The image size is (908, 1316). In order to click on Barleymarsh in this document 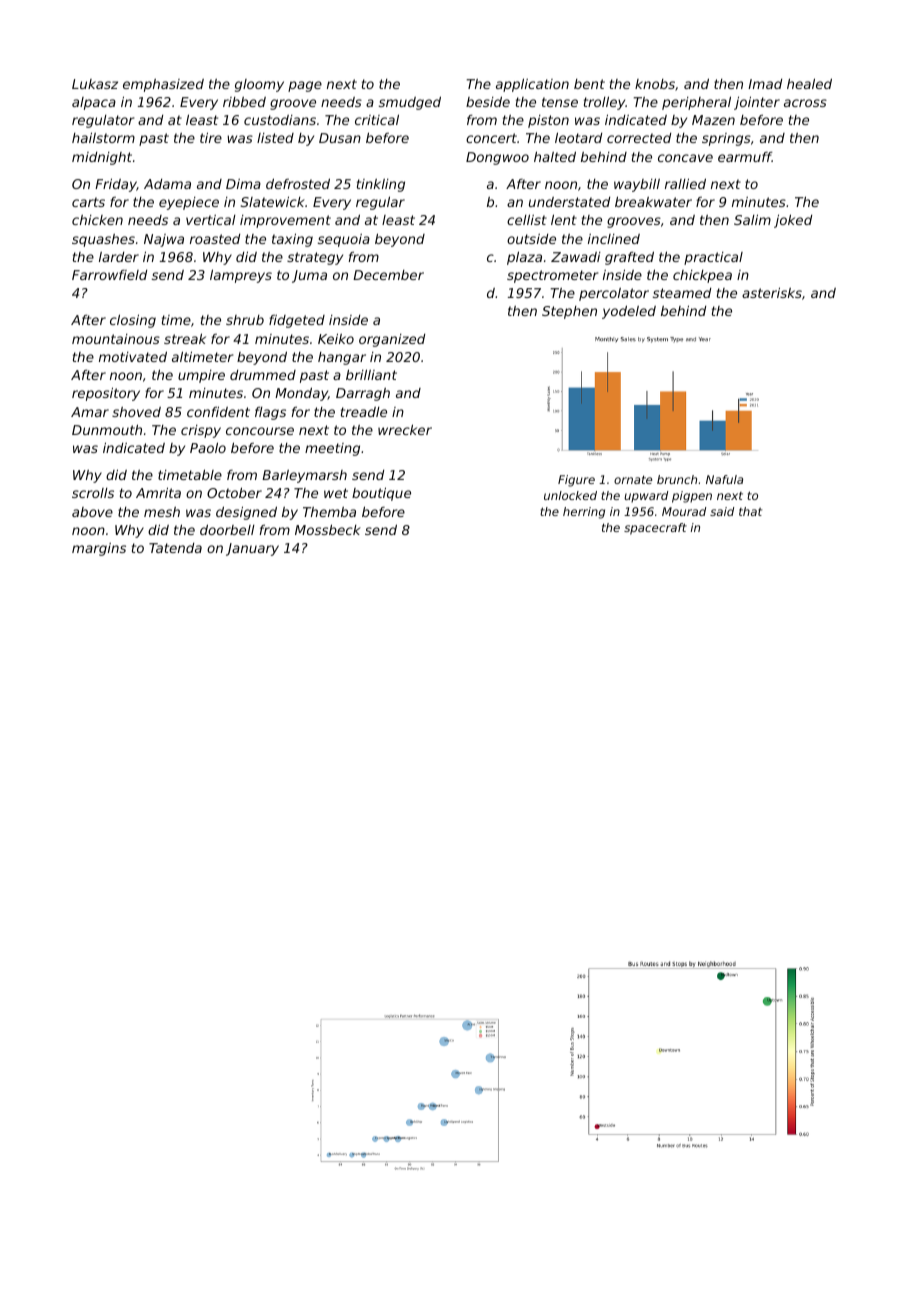, I will do `click(304, 476)`.
